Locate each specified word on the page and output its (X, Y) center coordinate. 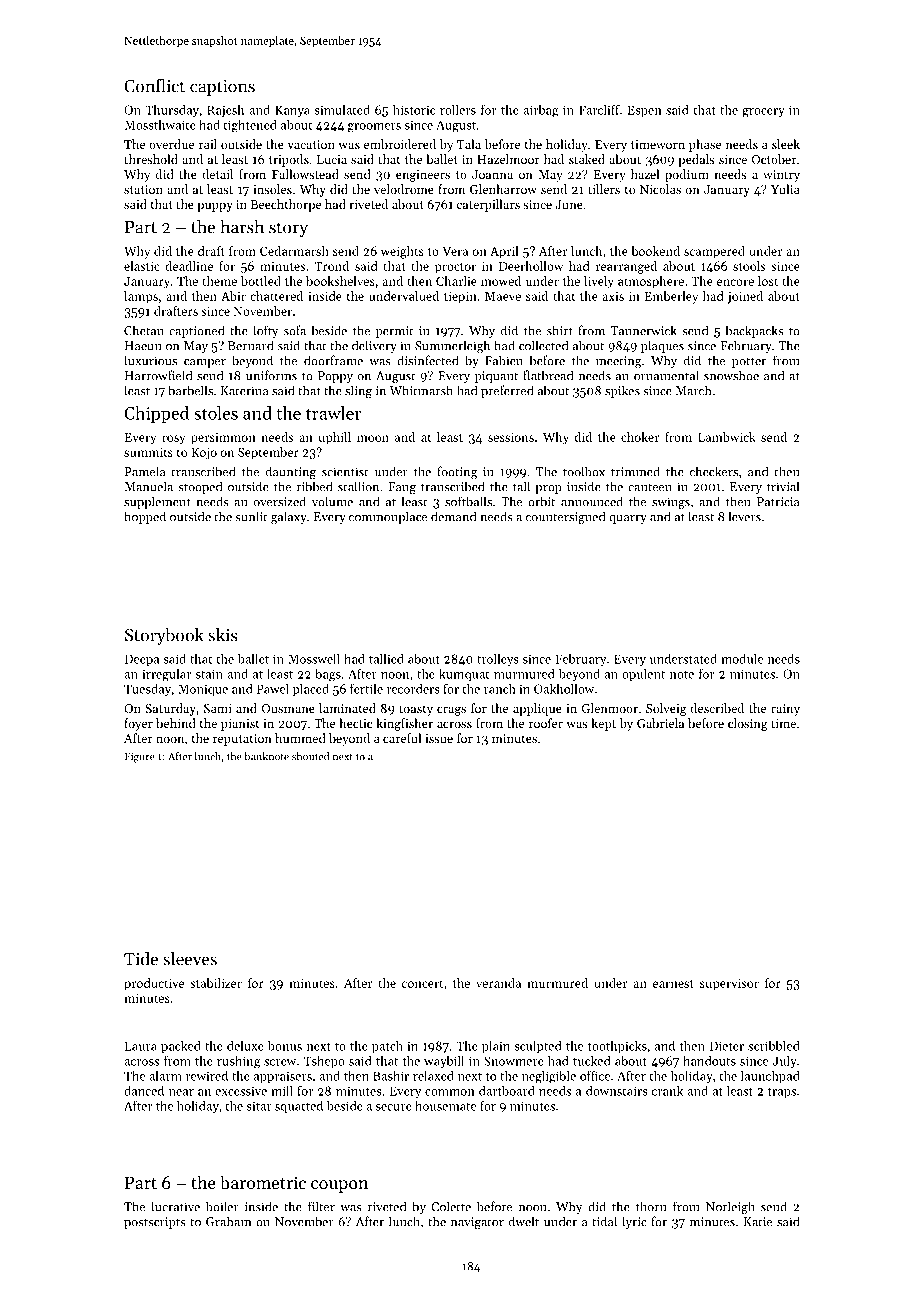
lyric (634, 1222)
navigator (477, 1223)
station (143, 189)
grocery (763, 113)
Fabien (504, 360)
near (181, 1092)
